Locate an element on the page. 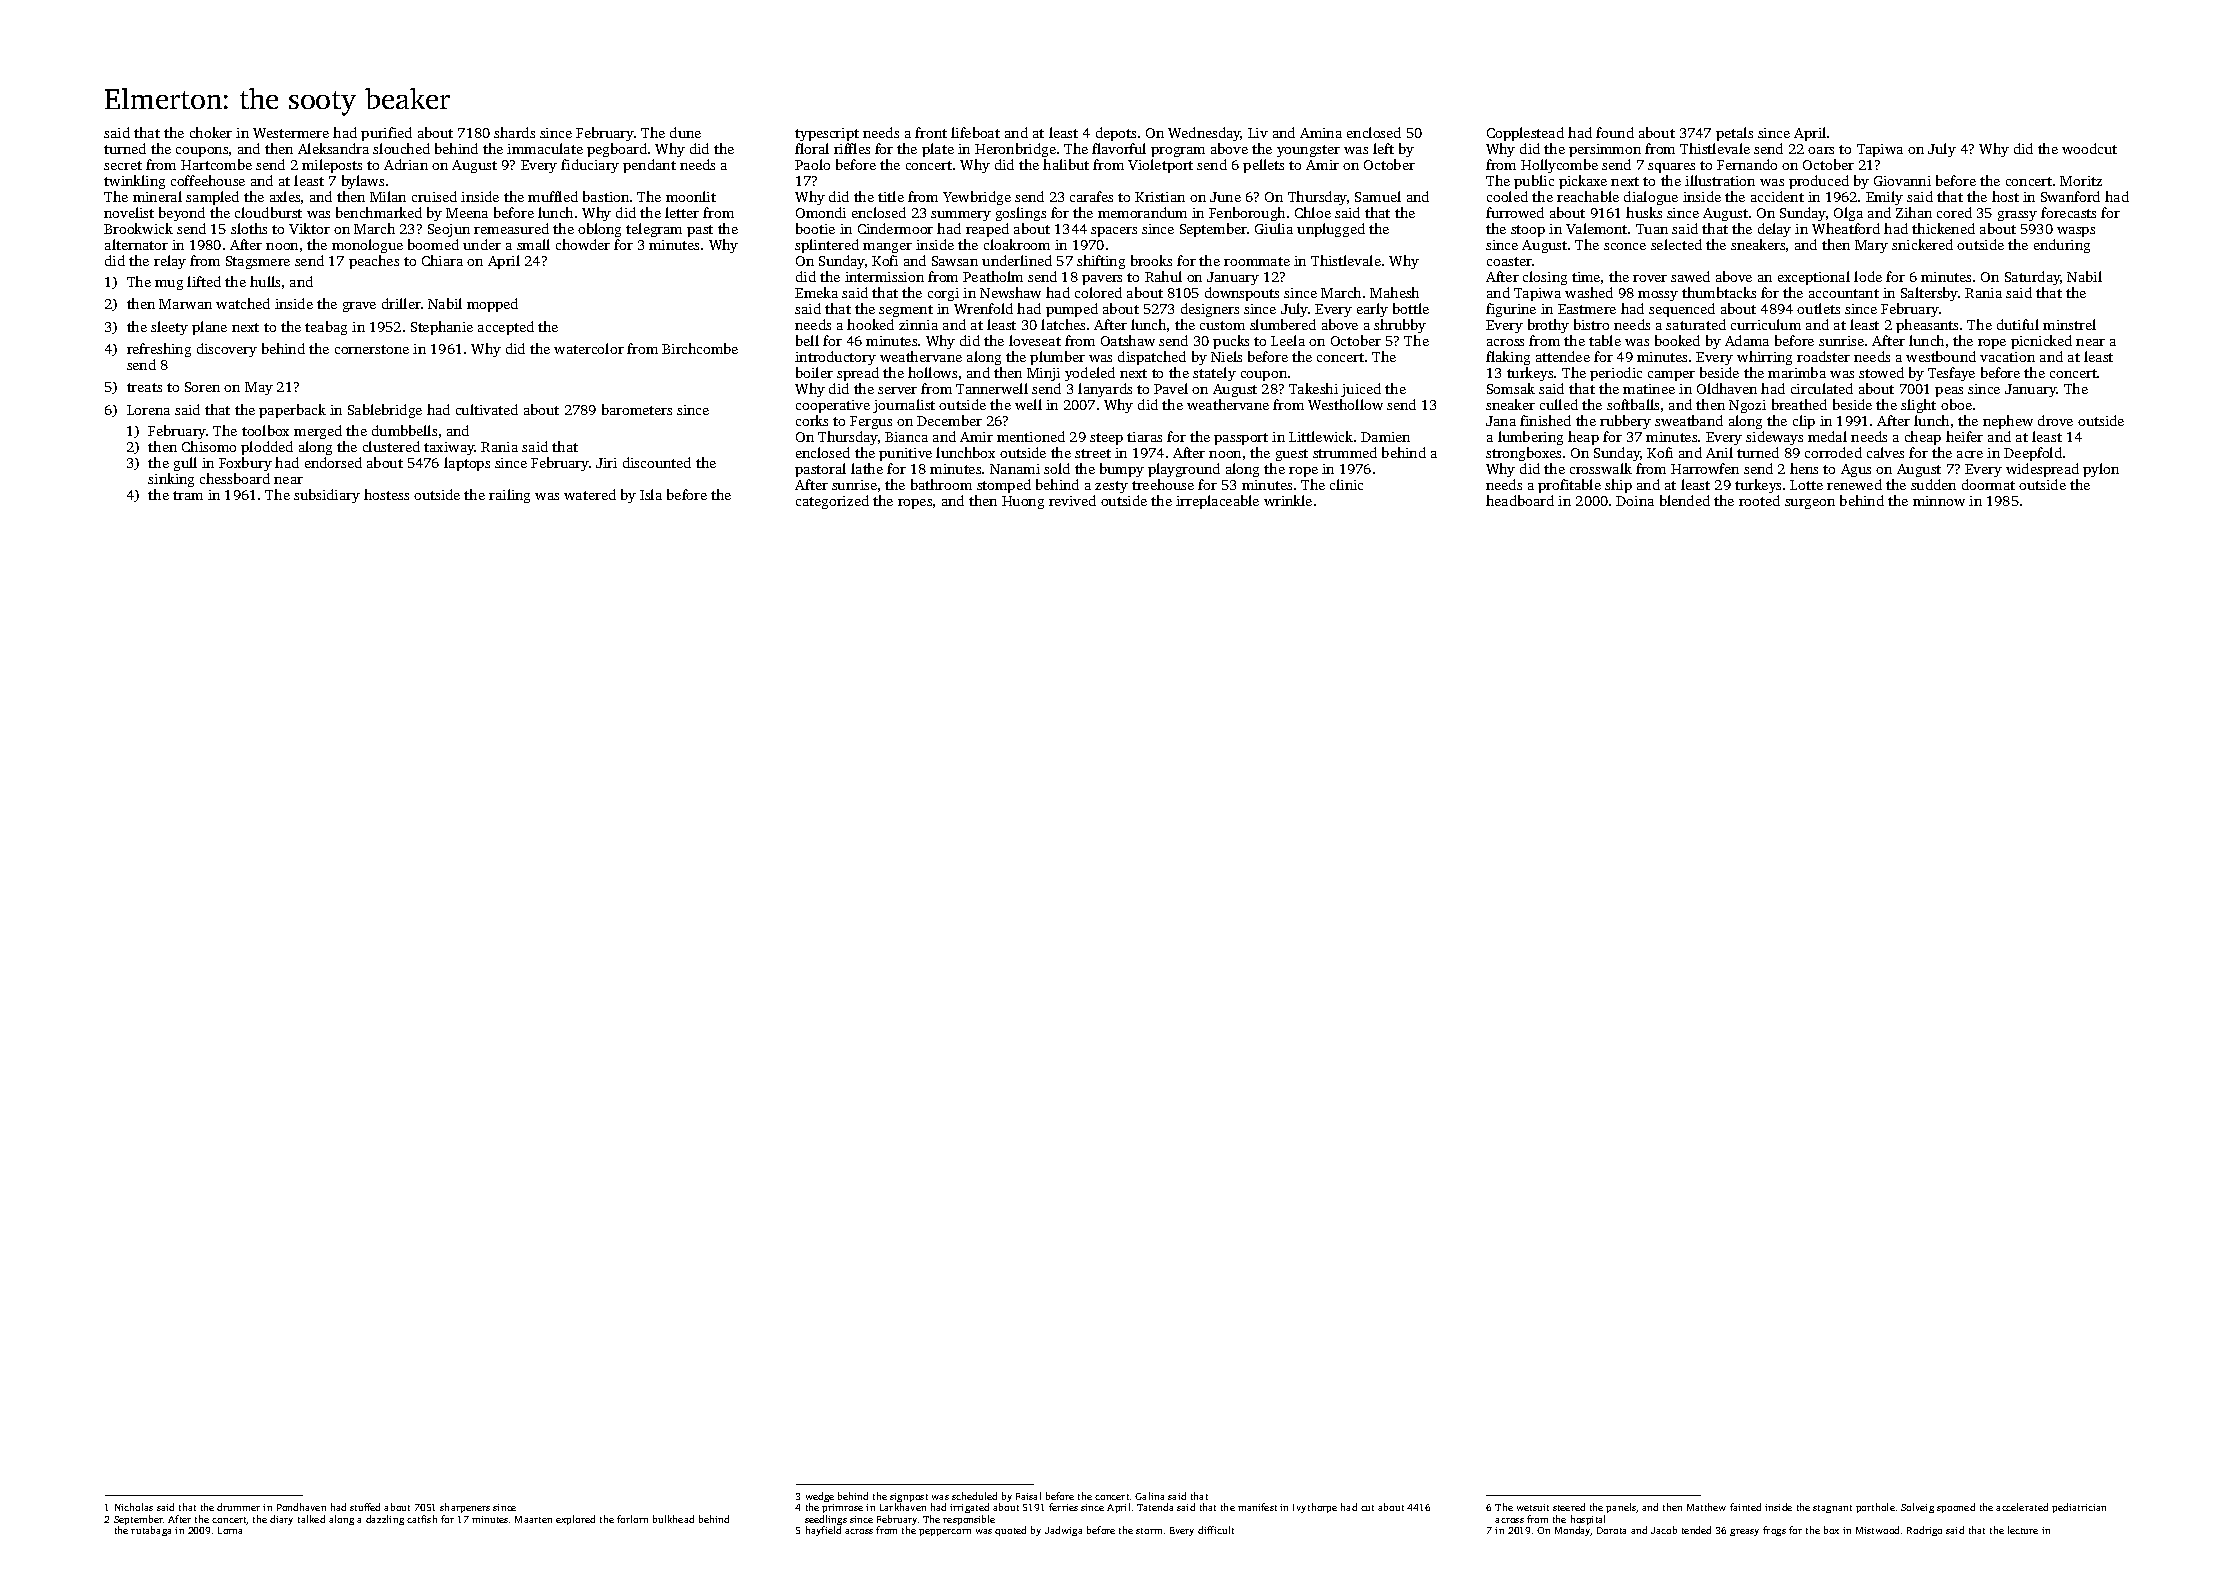 The width and height of the image is (2234, 1580). mopped is located at coordinates (492, 305).
